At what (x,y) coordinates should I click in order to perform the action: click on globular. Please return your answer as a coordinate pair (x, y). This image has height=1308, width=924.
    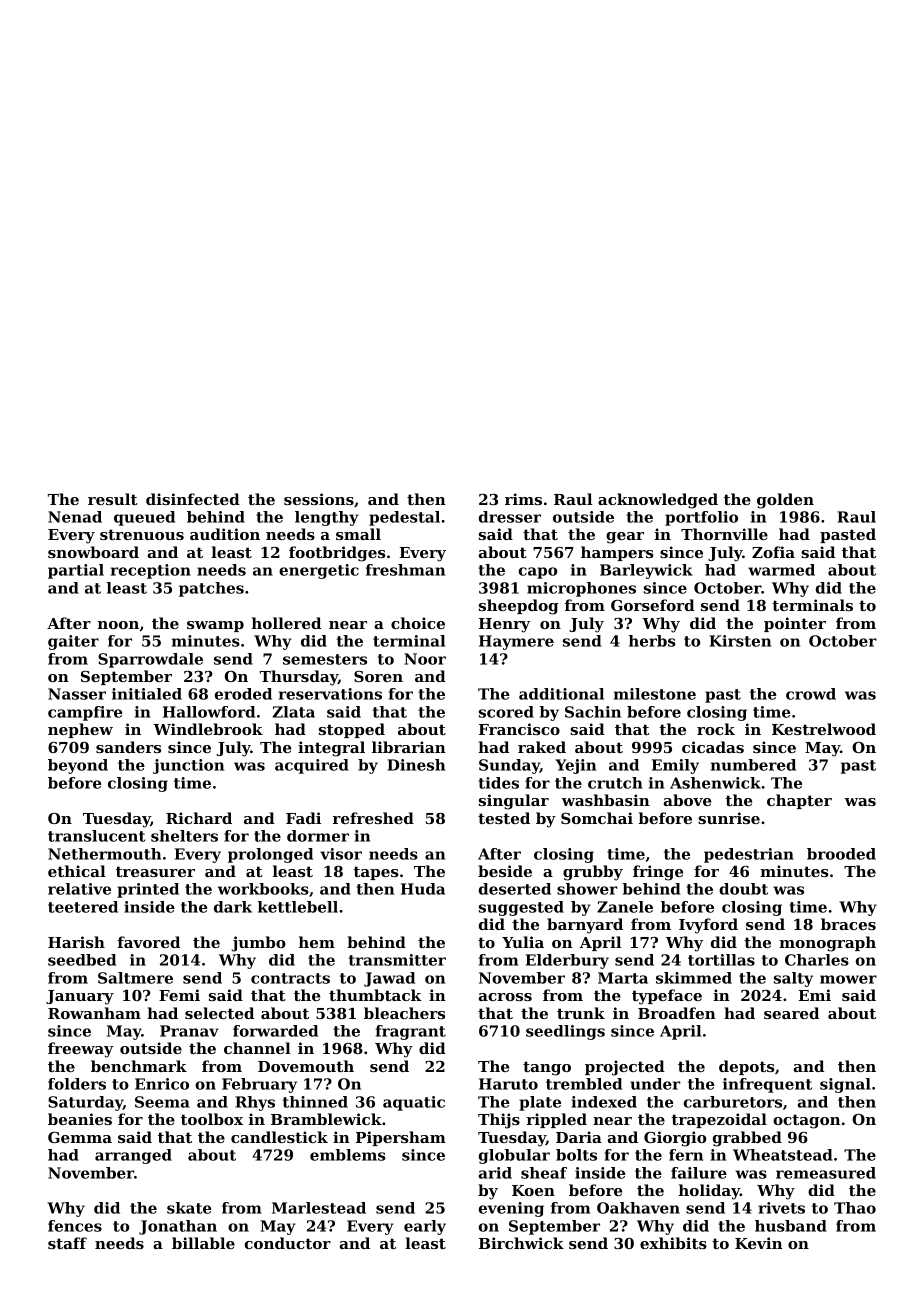
    Looking at the image, I should click on (514, 1156).
